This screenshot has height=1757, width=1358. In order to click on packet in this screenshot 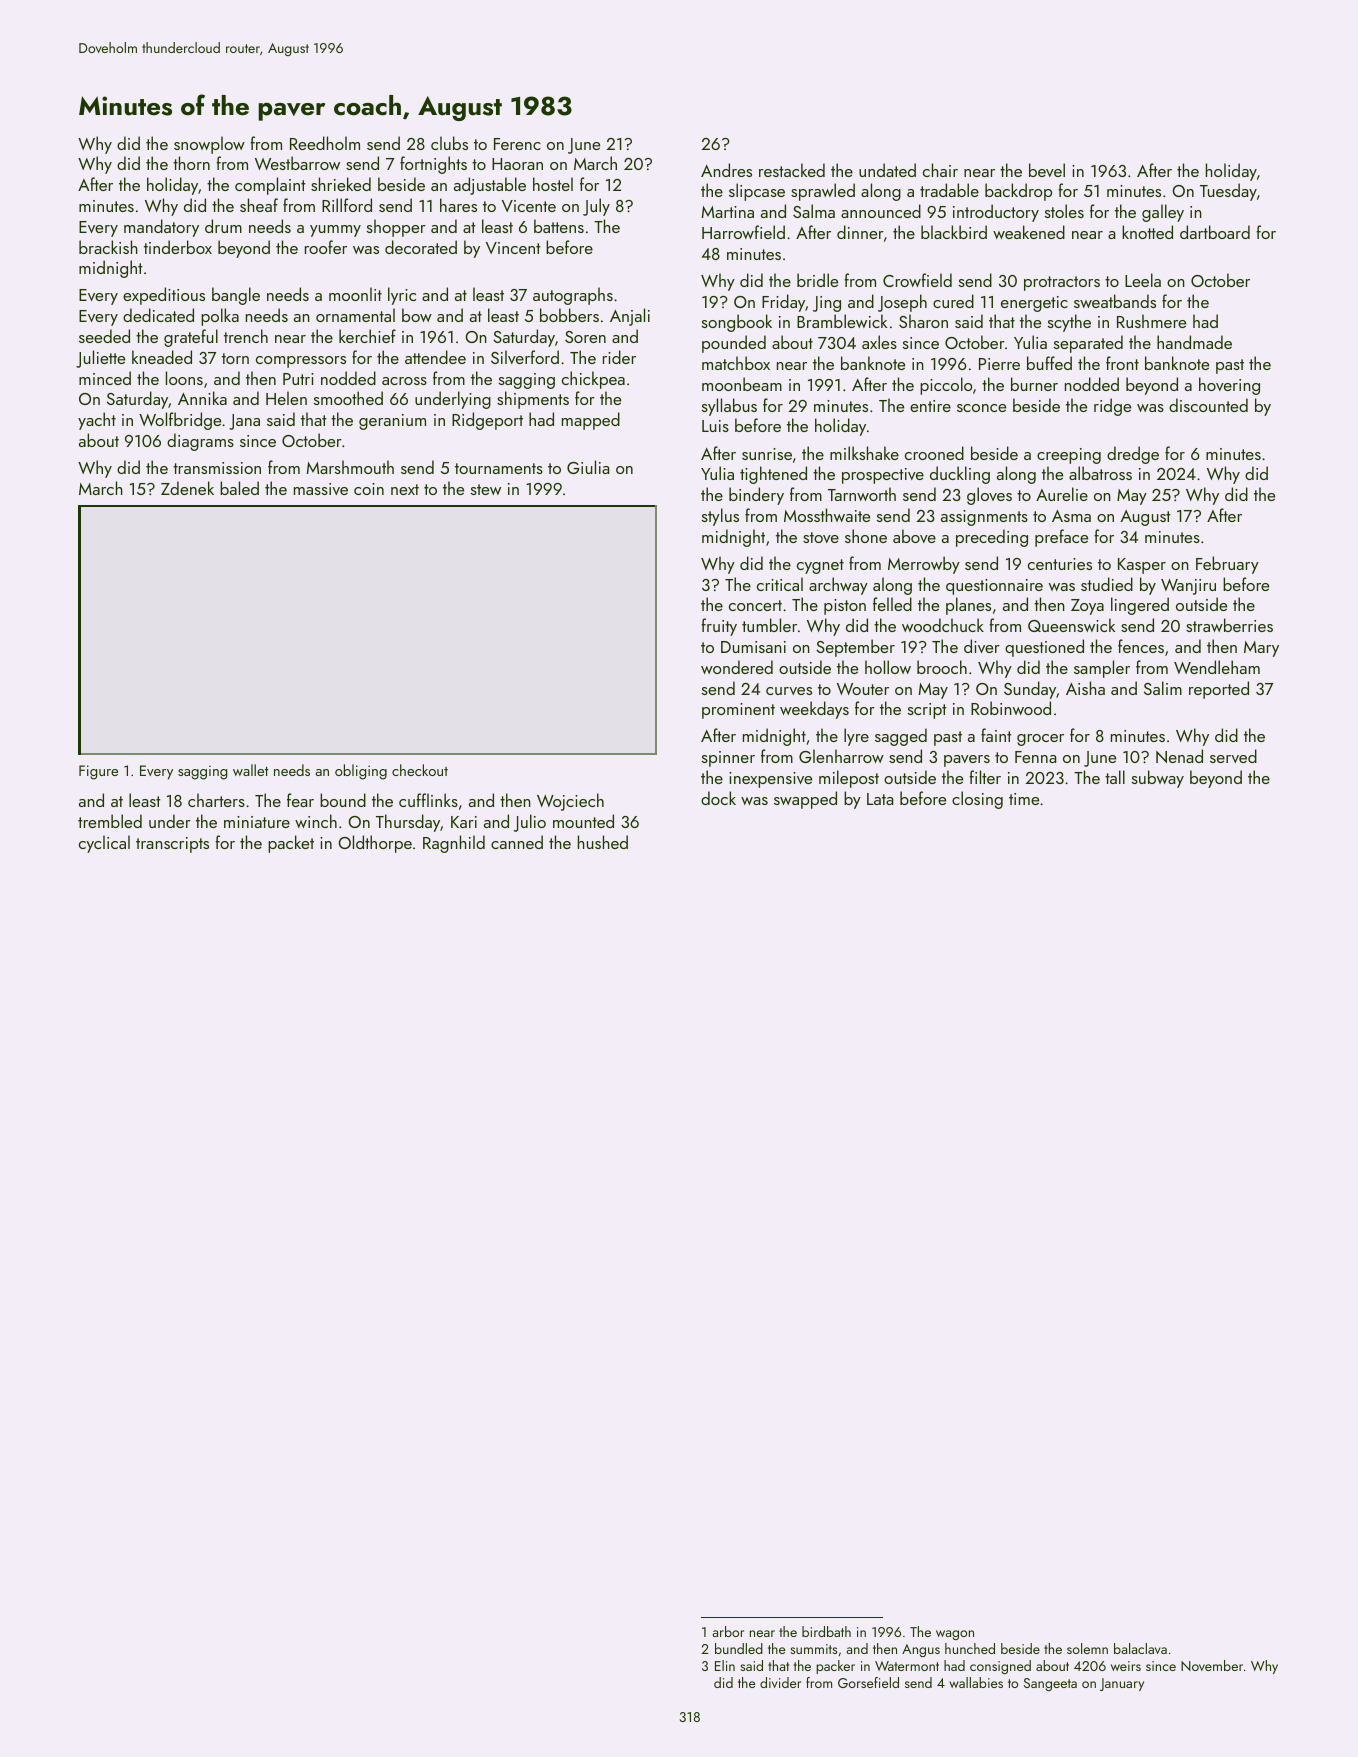, I will do `click(291, 844)`.
